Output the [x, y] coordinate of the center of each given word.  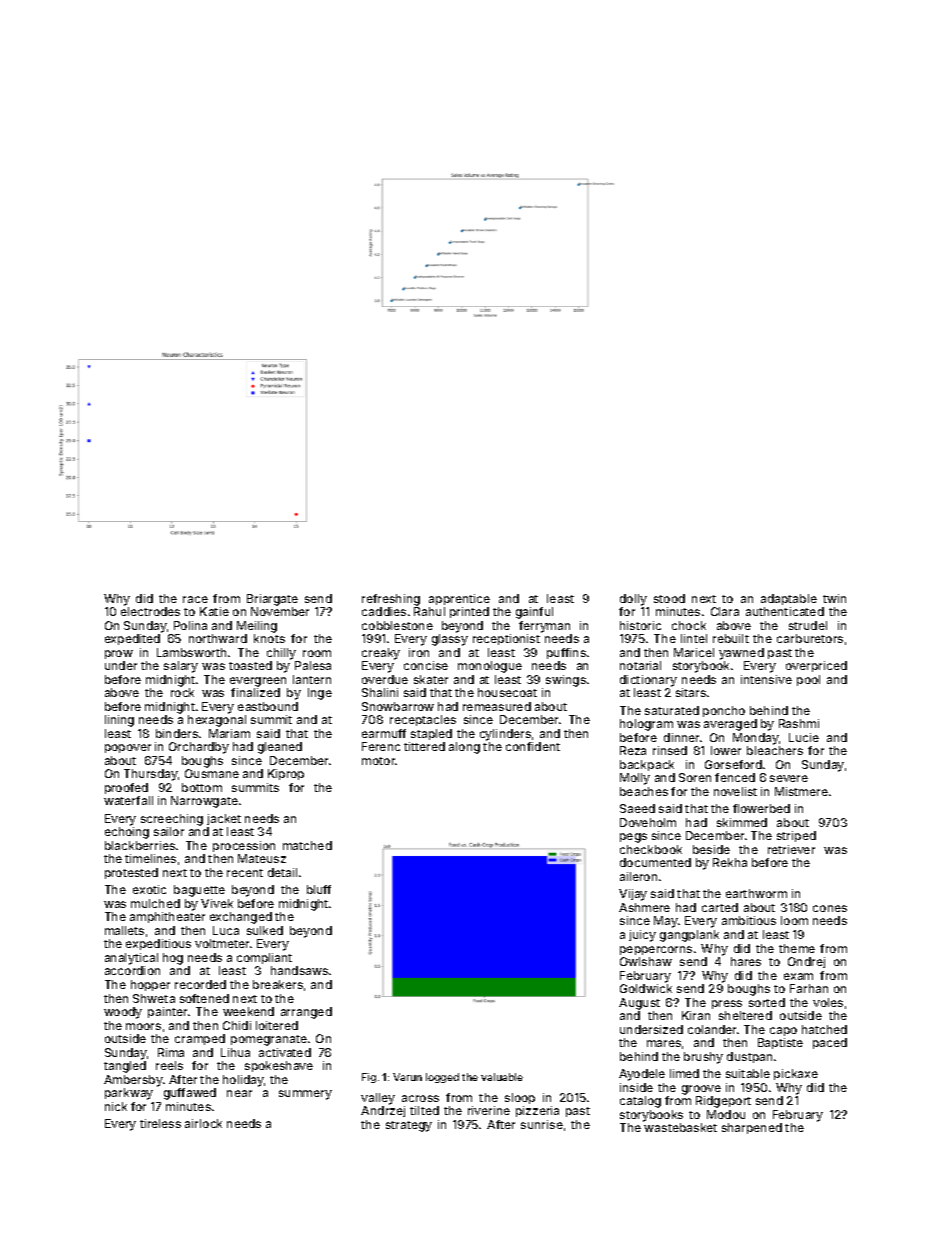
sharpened [752, 1128]
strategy [409, 1126]
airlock [203, 1123]
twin [834, 598]
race [195, 599]
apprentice [459, 599]
